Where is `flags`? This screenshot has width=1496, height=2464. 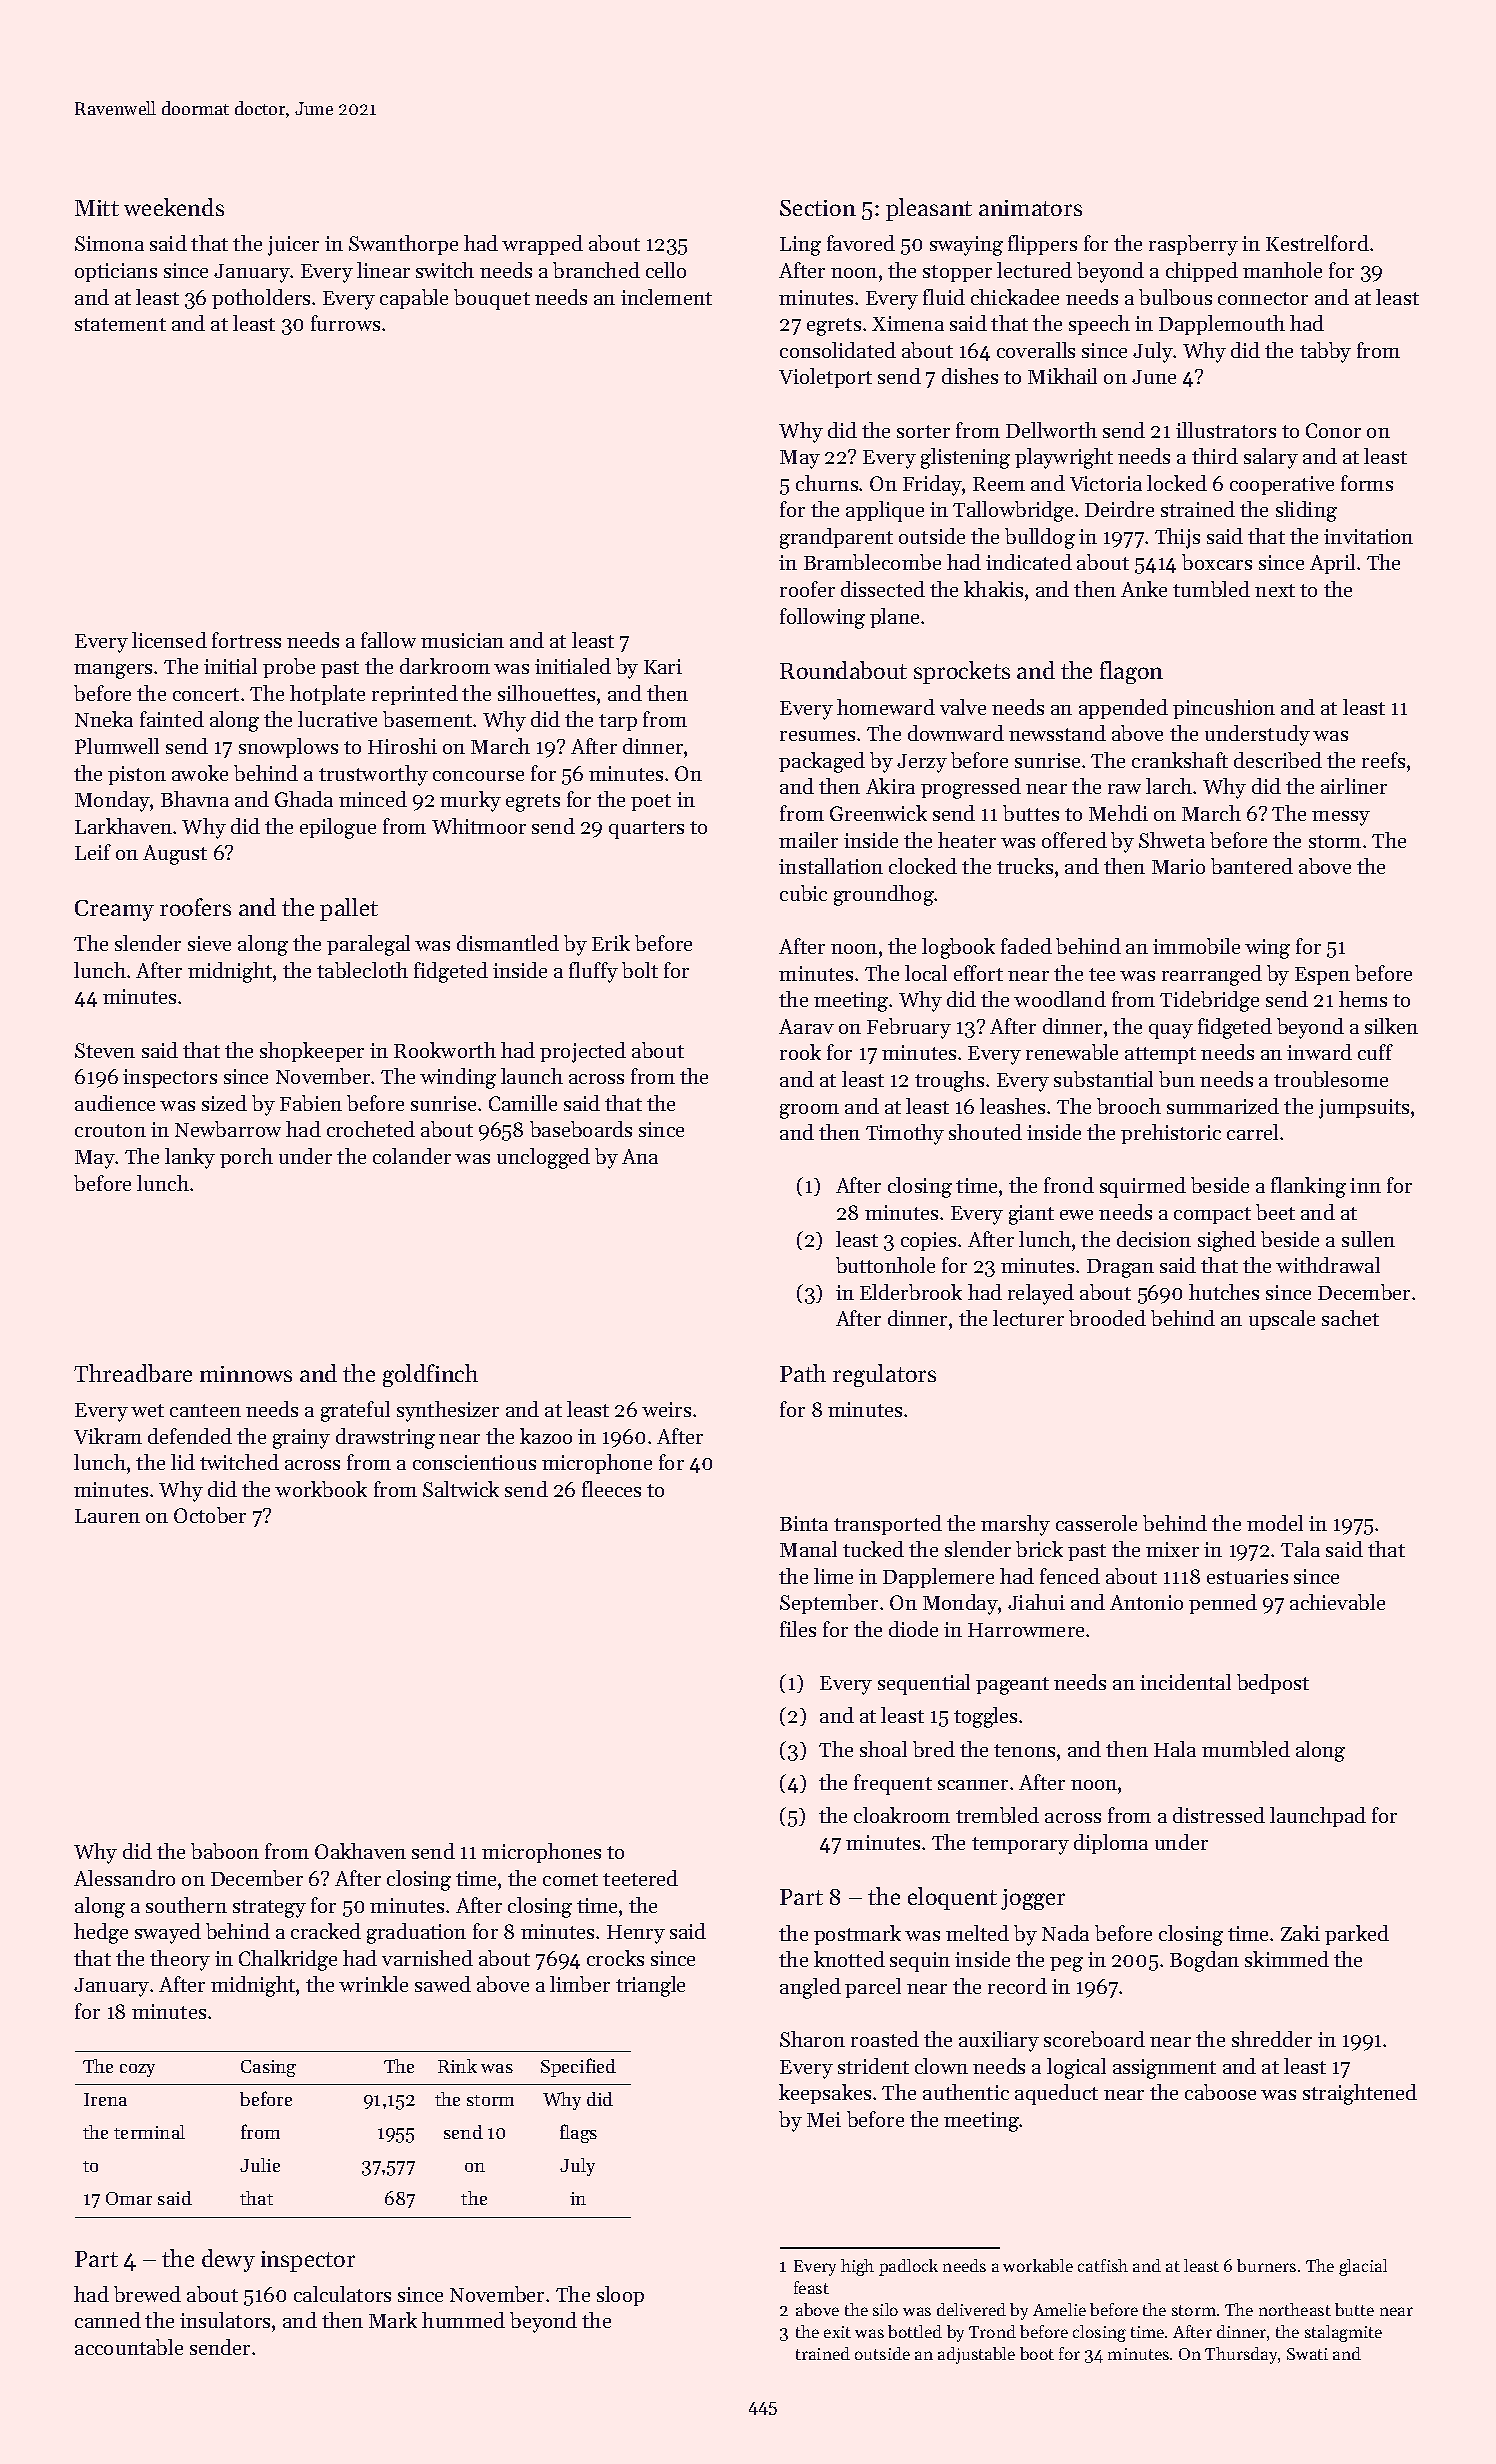 flags is located at coordinates (578, 2133).
